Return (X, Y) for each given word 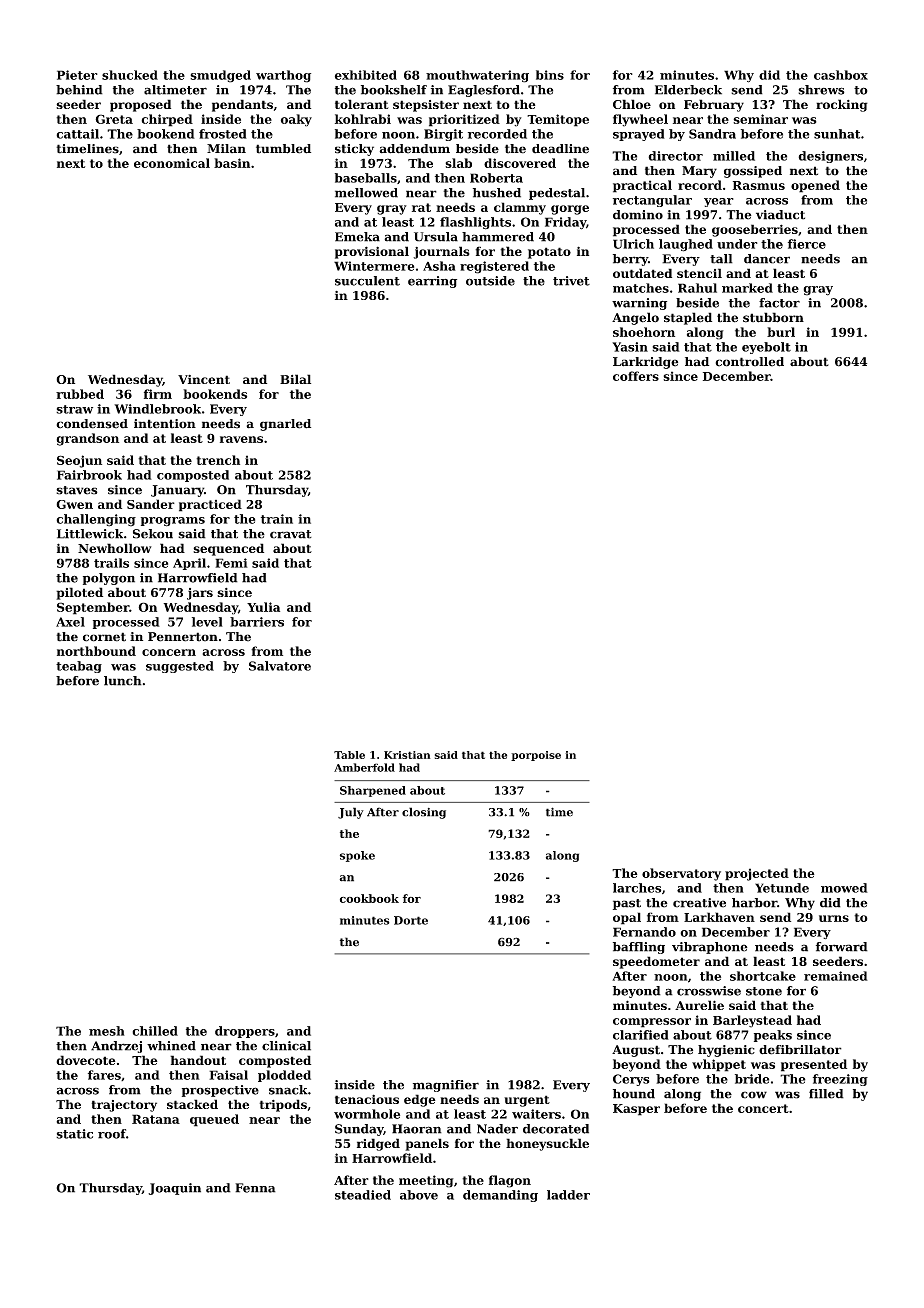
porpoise (536, 756)
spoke (357, 856)
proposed (140, 105)
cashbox (841, 75)
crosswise (709, 991)
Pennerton (183, 637)
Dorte (411, 920)
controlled (749, 362)
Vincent (204, 379)
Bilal (295, 379)
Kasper (636, 1110)
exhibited (366, 75)
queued (214, 1120)
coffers (636, 376)
